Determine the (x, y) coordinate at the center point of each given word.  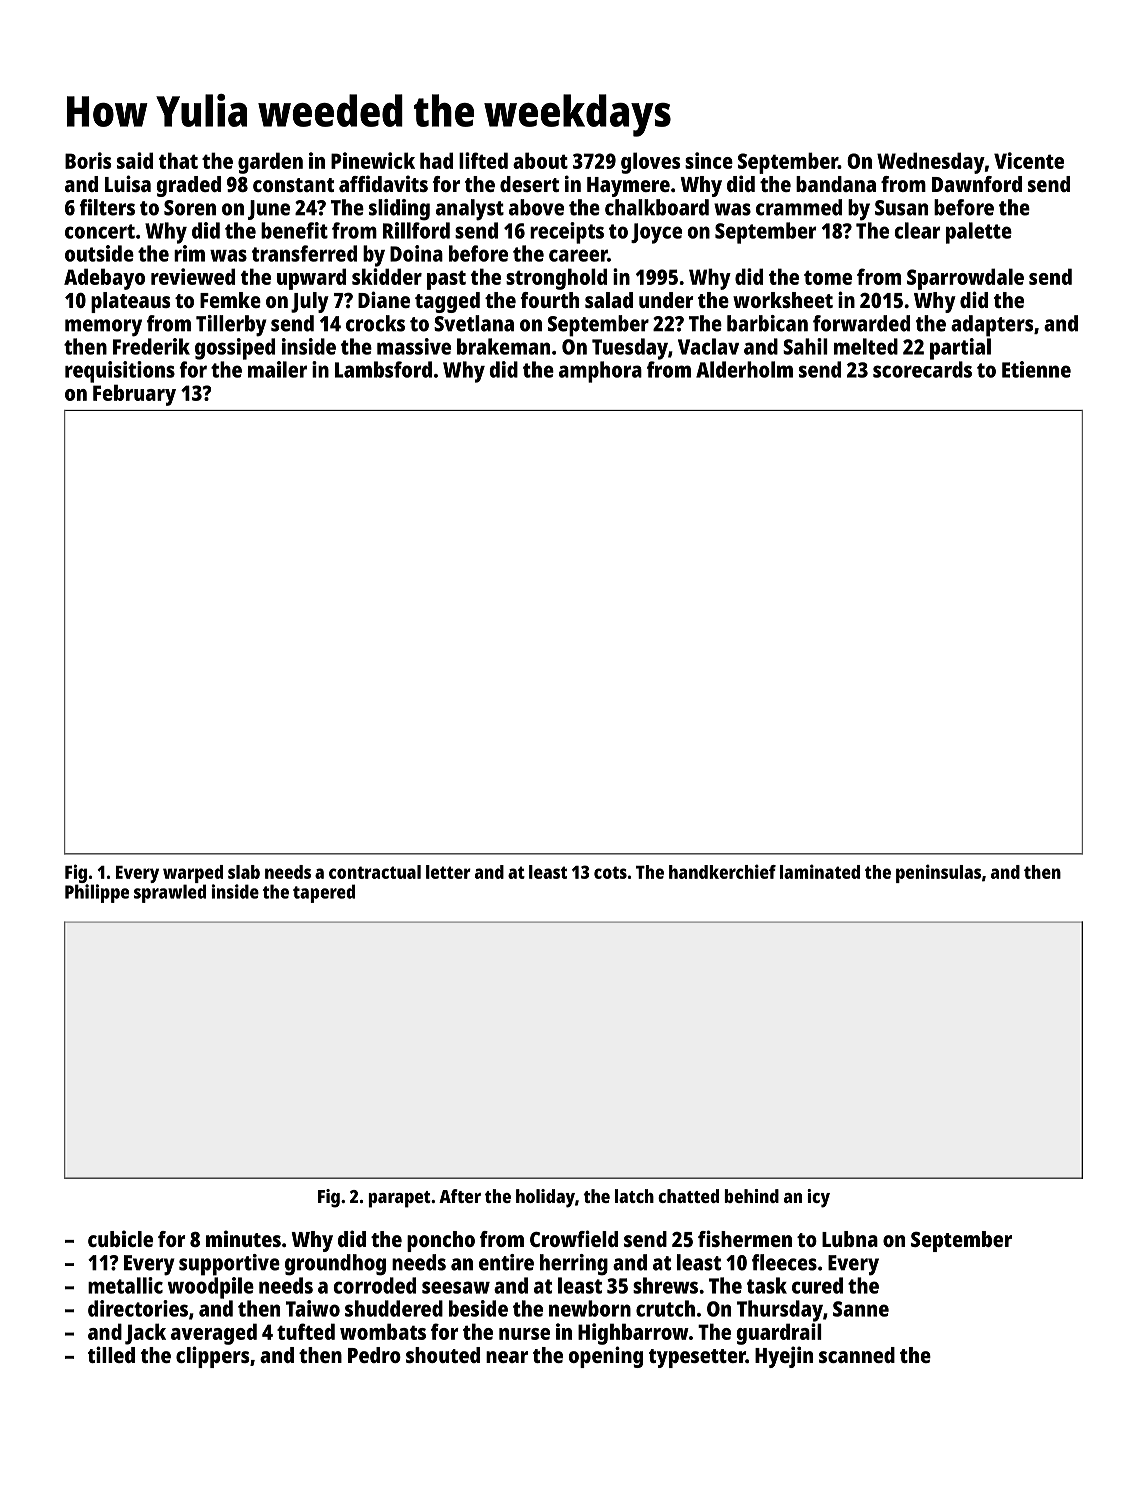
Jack (145, 1334)
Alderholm (744, 369)
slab (244, 872)
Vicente (1029, 160)
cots (610, 872)
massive (414, 346)
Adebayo (104, 279)
